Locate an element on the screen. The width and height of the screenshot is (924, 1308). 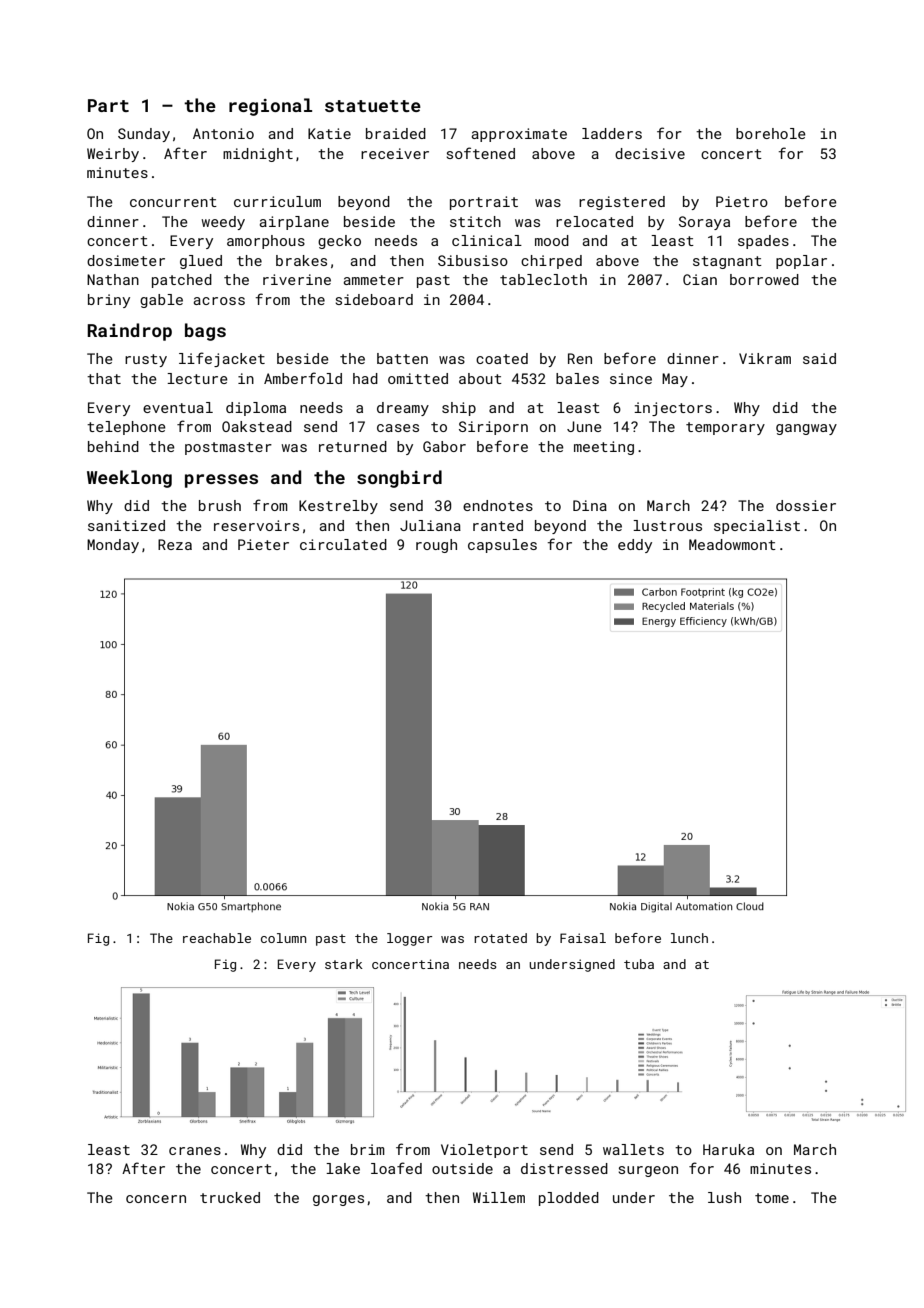
eddy is located at coordinates (635, 546).
